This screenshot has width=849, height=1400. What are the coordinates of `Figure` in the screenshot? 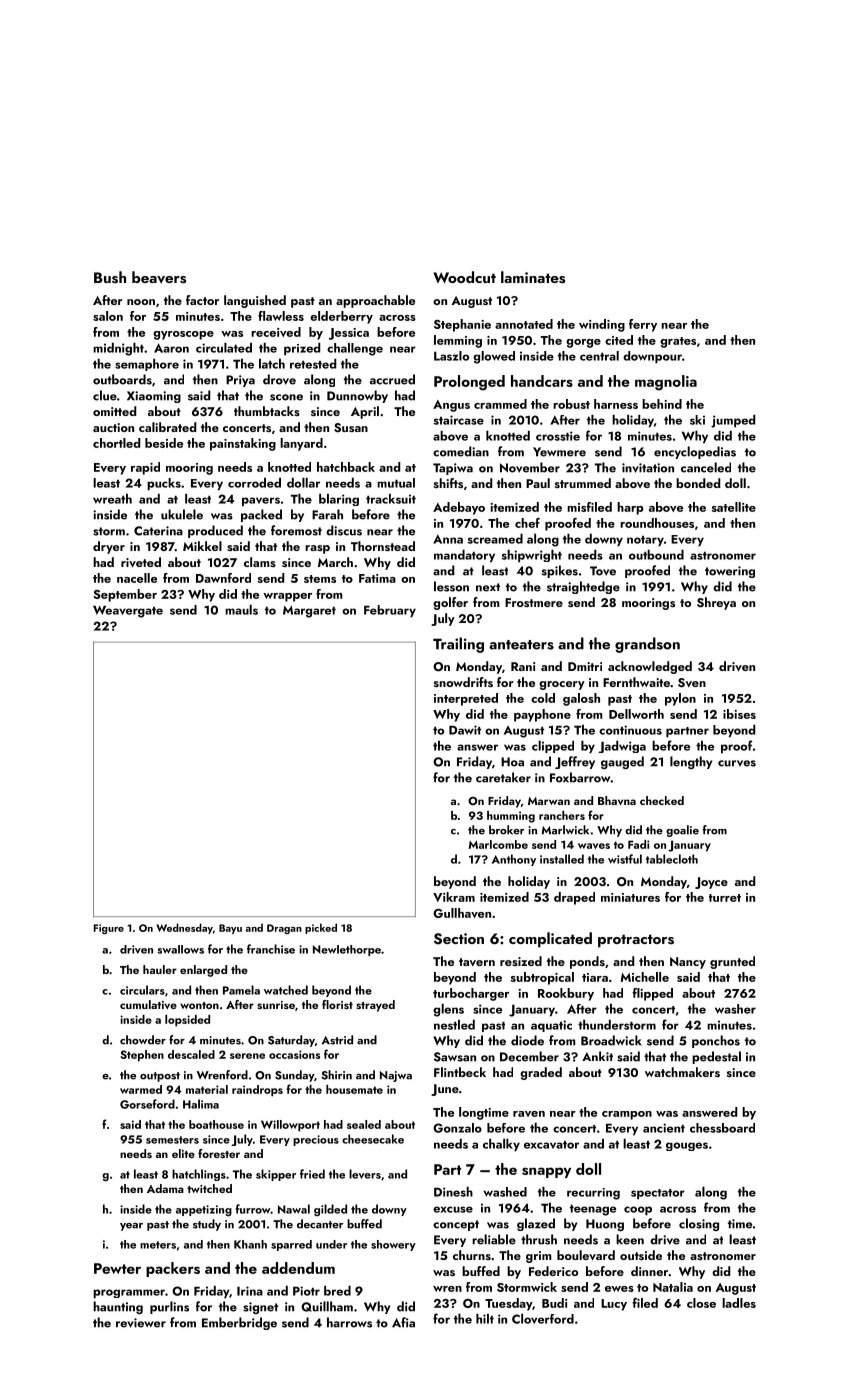 It's located at (109, 929).
